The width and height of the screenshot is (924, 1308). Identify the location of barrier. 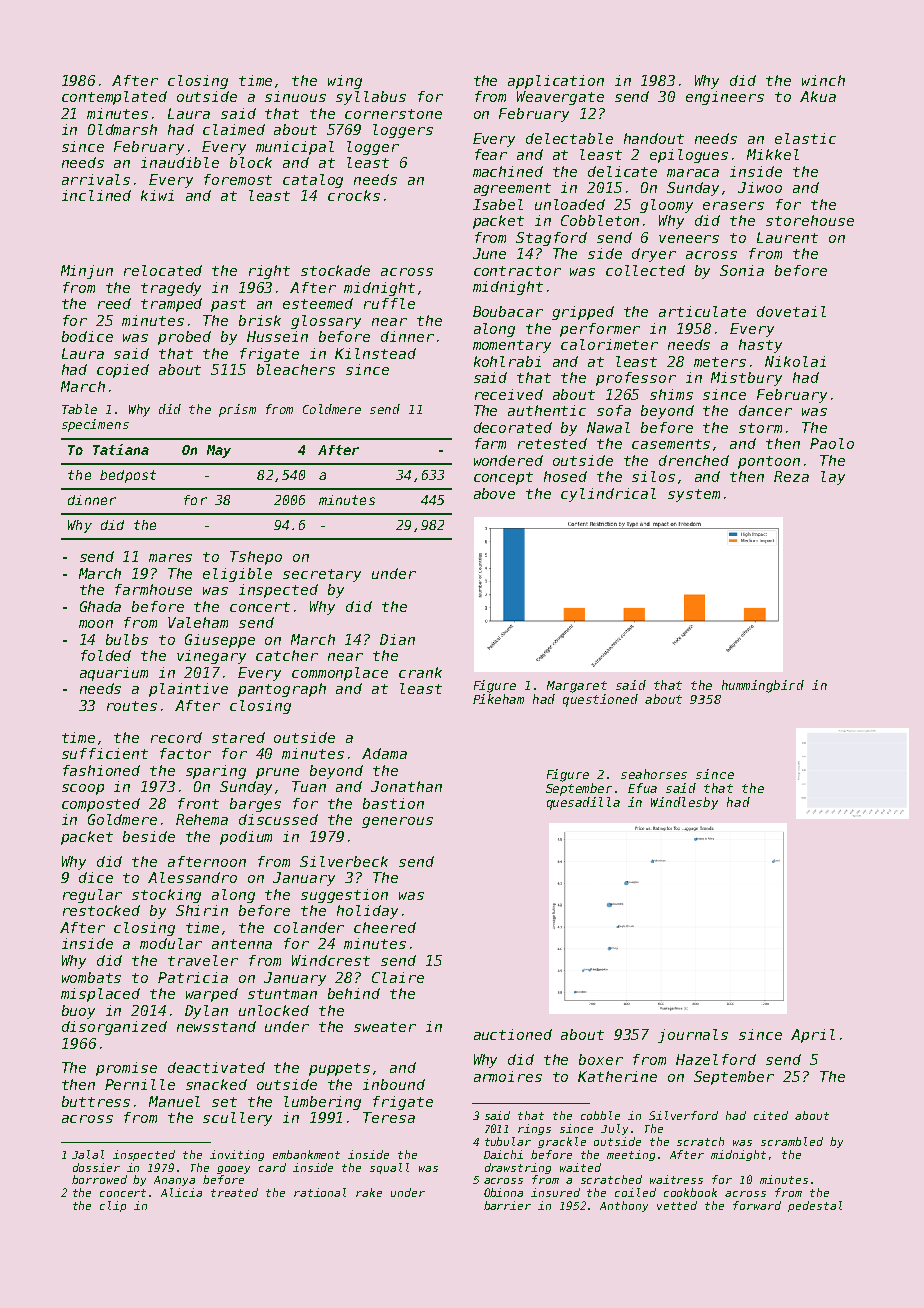
(507, 1205).
